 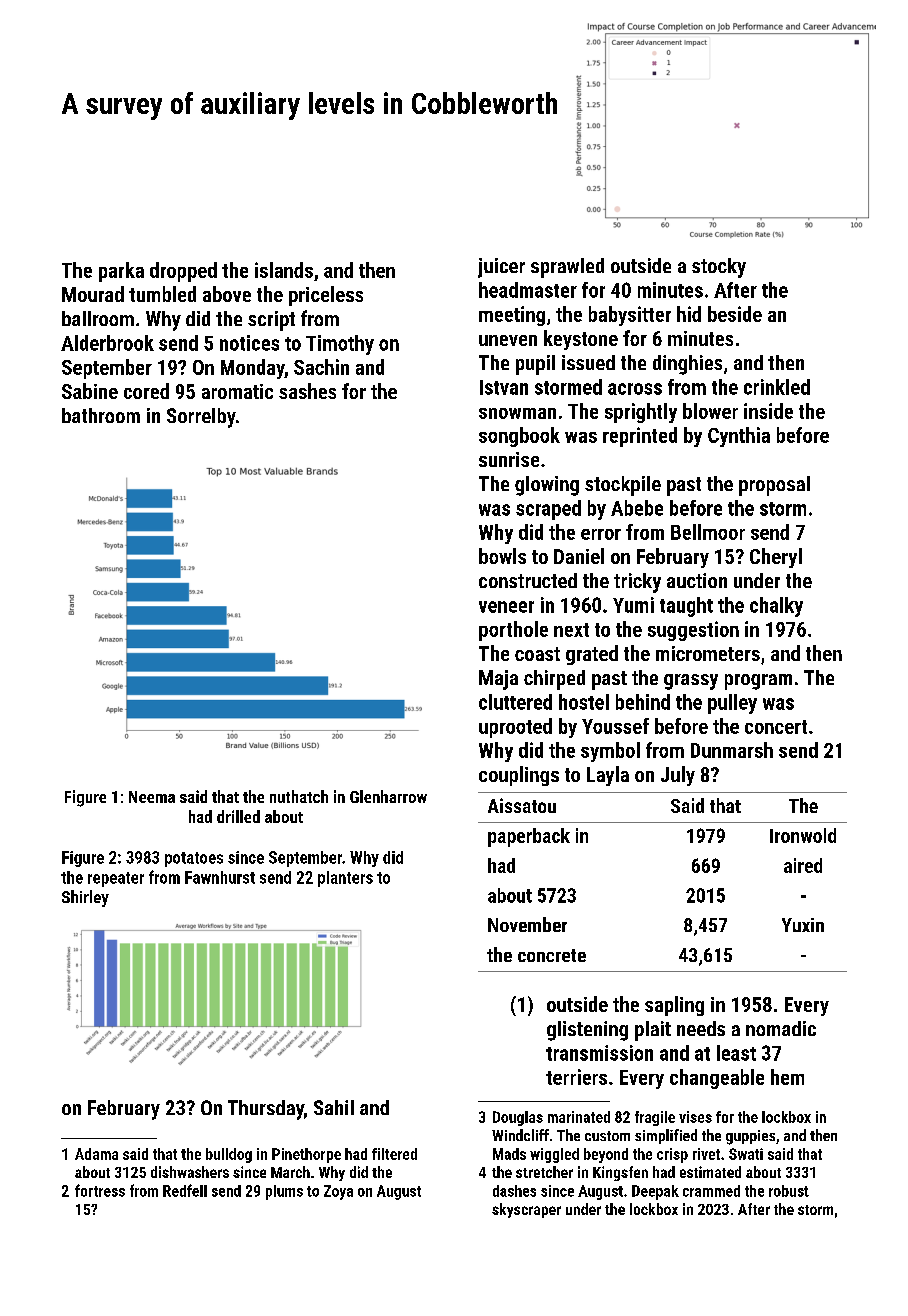 What do you see at coordinates (708, 532) in the screenshot?
I see `Bellmoor` at bounding box center [708, 532].
